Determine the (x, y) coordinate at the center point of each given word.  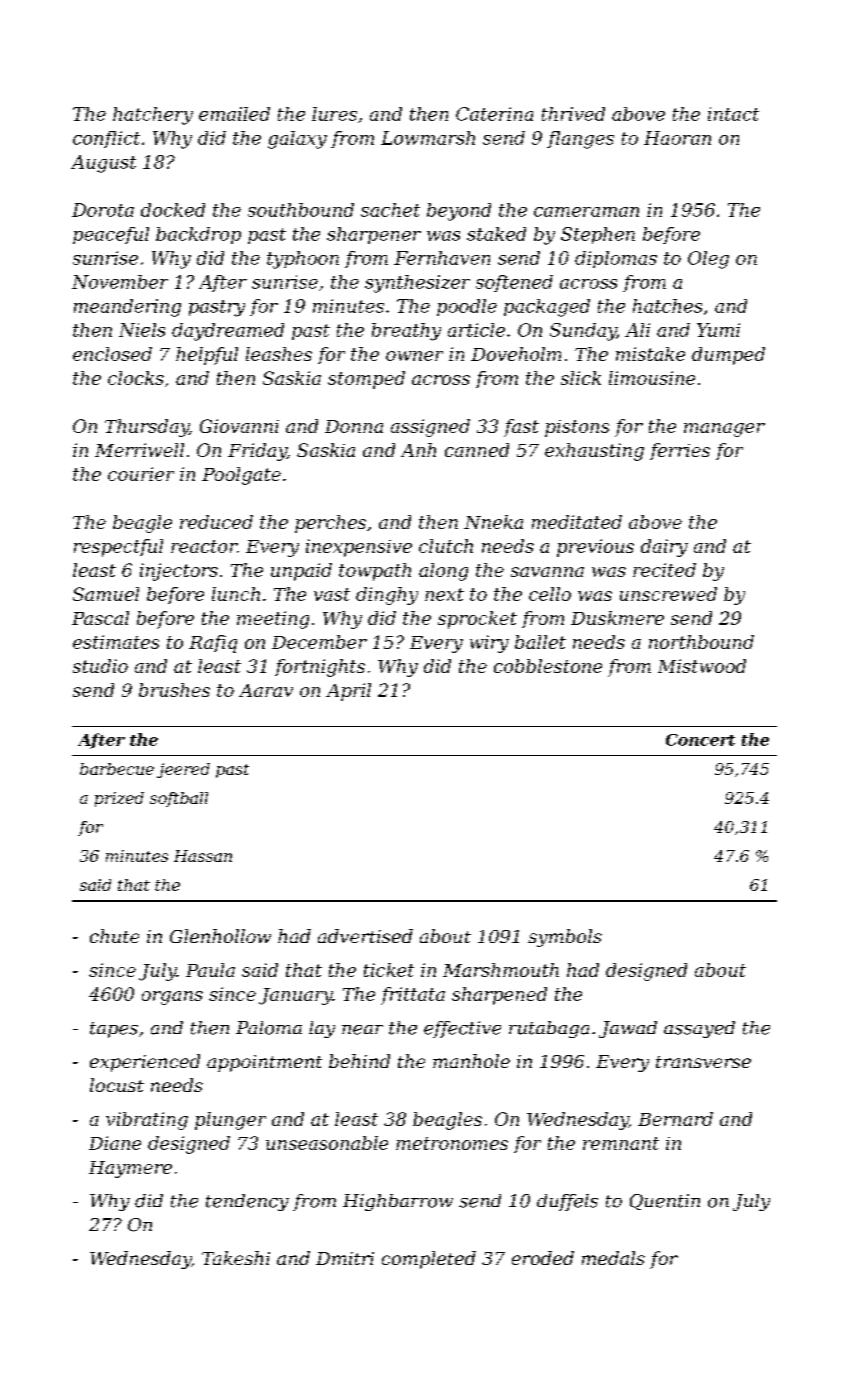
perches (330, 524)
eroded (543, 1258)
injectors (179, 572)
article (476, 330)
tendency (247, 1202)
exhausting (594, 452)
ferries (680, 451)
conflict (106, 139)
